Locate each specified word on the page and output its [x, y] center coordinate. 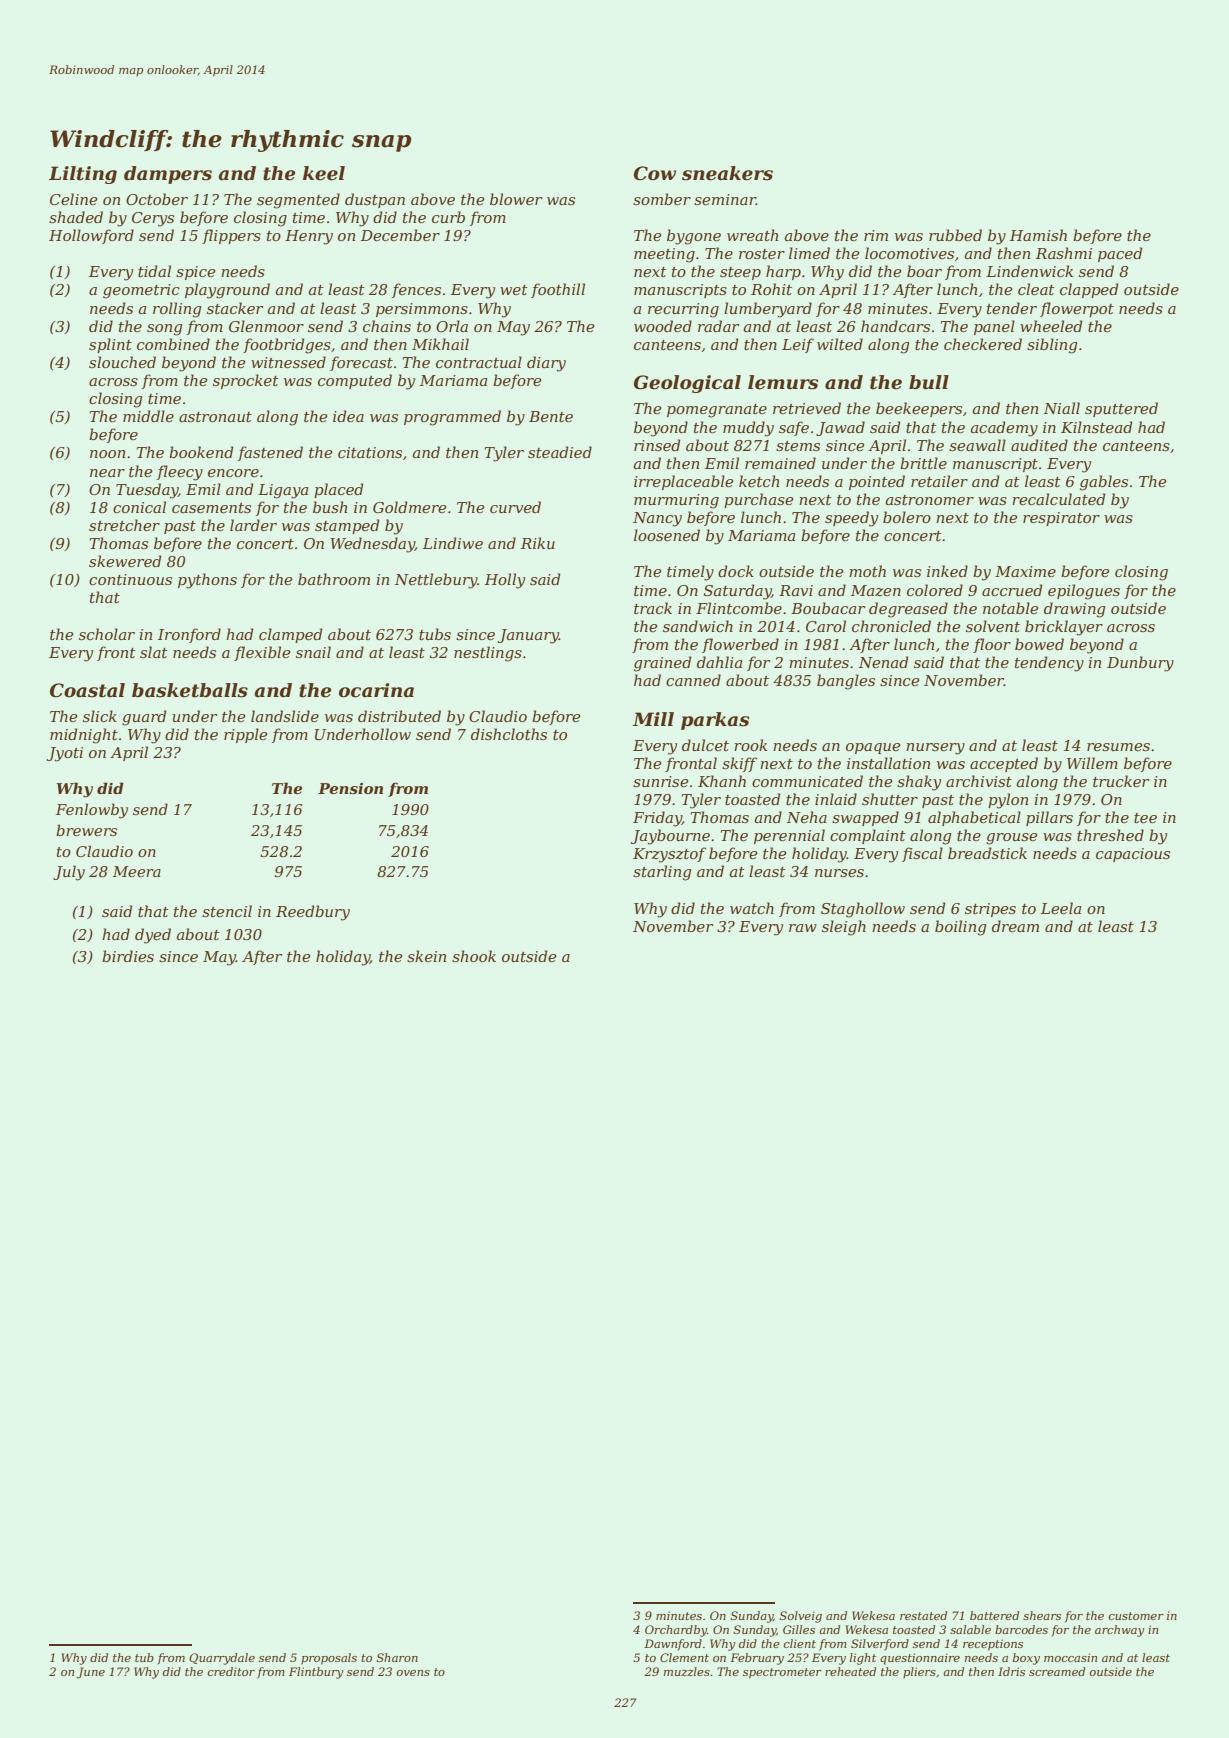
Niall [1062, 408]
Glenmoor [266, 326]
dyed [153, 936]
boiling [960, 928]
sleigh [844, 928]
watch [752, 908]
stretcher [124, 525]
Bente [551, 416]
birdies [128, 956]
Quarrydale [222, 1659]
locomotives [909, 253]
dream [1015, 926]
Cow [655, 173]
